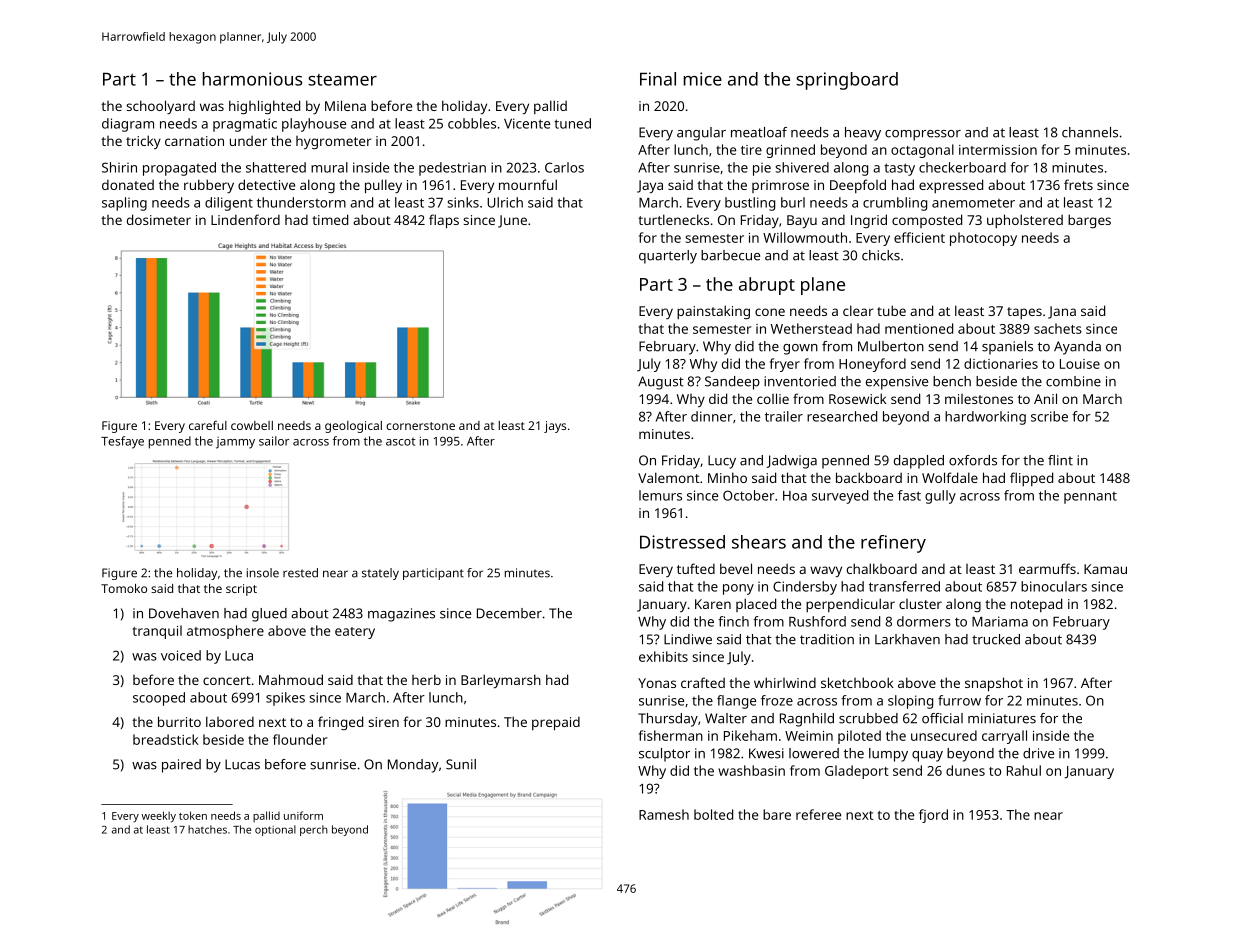  What do you see at coordinates (994, 684) in the document?
I see `snapshot` at bounding box center [994, 684].
